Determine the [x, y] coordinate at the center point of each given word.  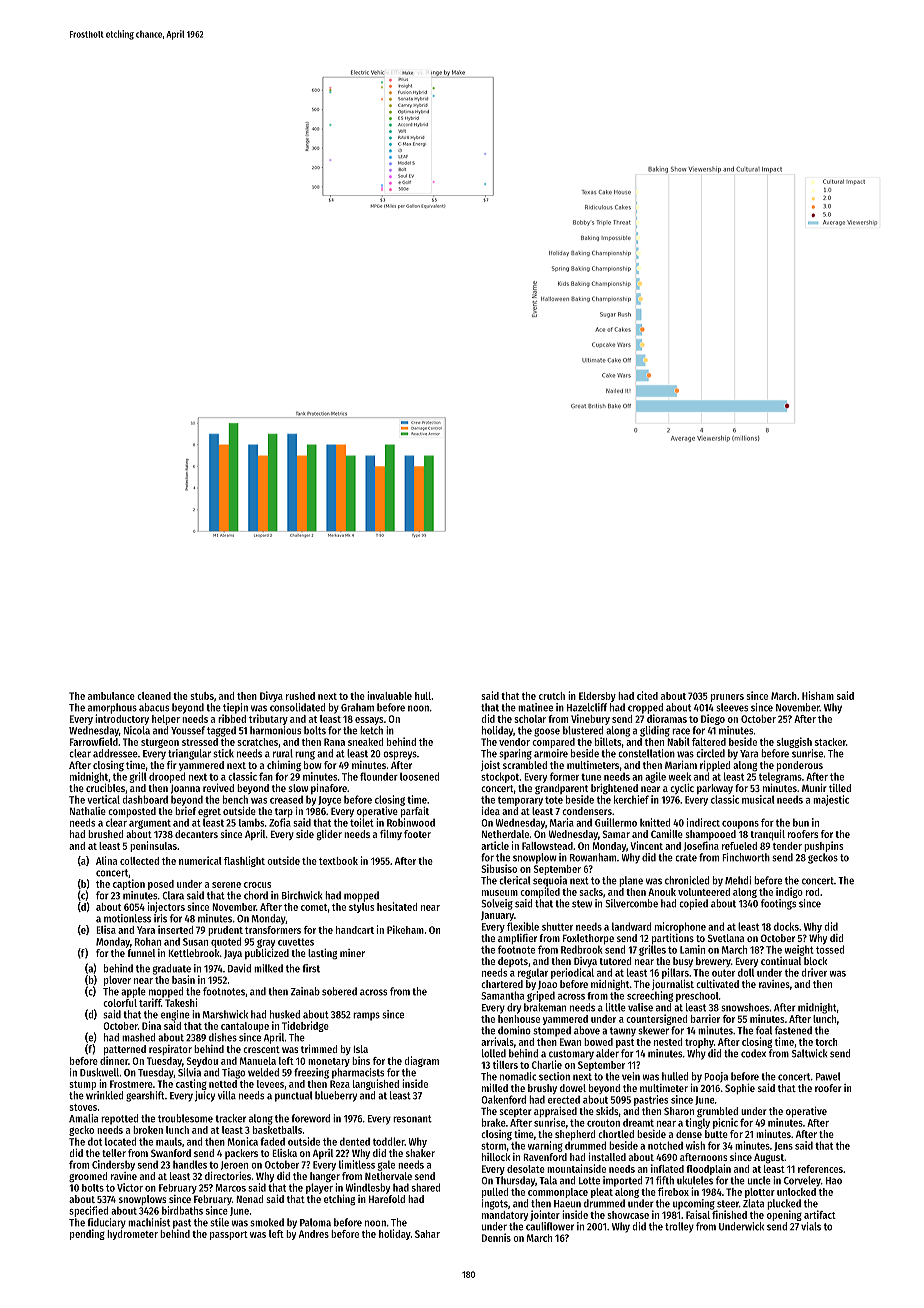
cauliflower [550, 1226]
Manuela [258, 1061]
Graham [357, 707]
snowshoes [745, 1007]
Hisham [818, 695]
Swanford [171, 1153]
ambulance [111, 696]
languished [376, 1084]
